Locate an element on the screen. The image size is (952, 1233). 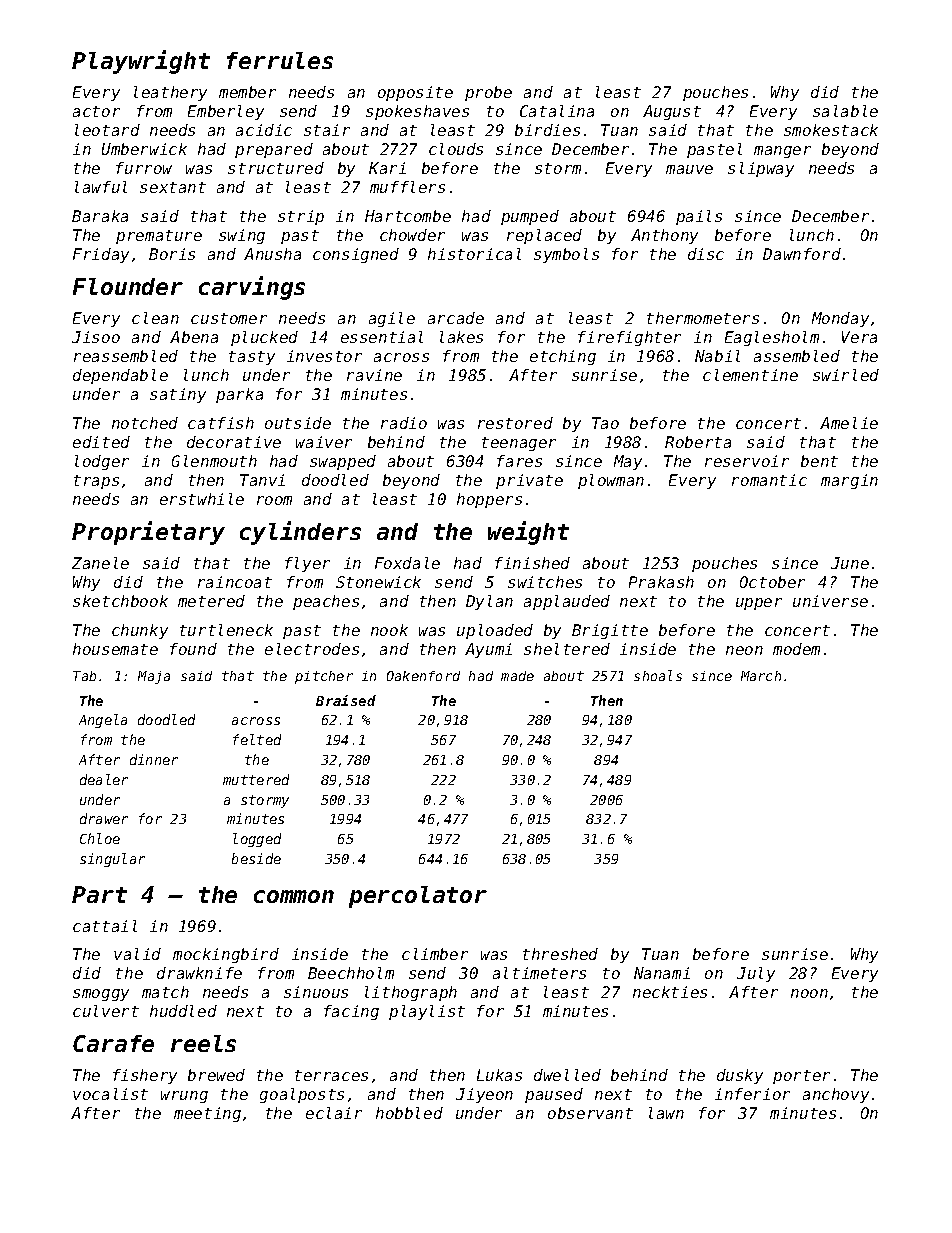
Playwright is located at coordinates (141, 62).
